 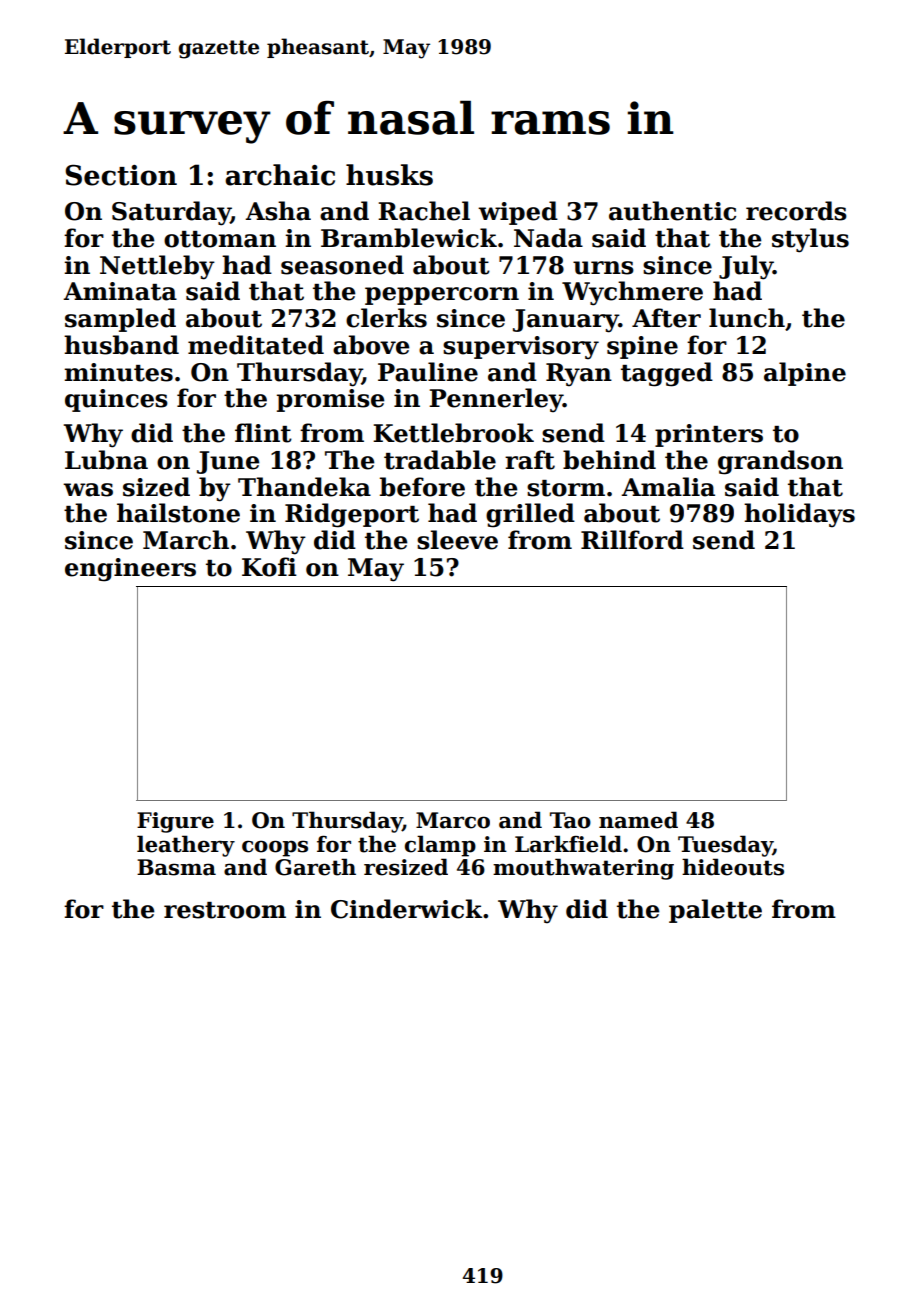 What do you see at coordinates (256, 345) in the screenshot?
I see `meditated` at bounding box center [256, 345].
